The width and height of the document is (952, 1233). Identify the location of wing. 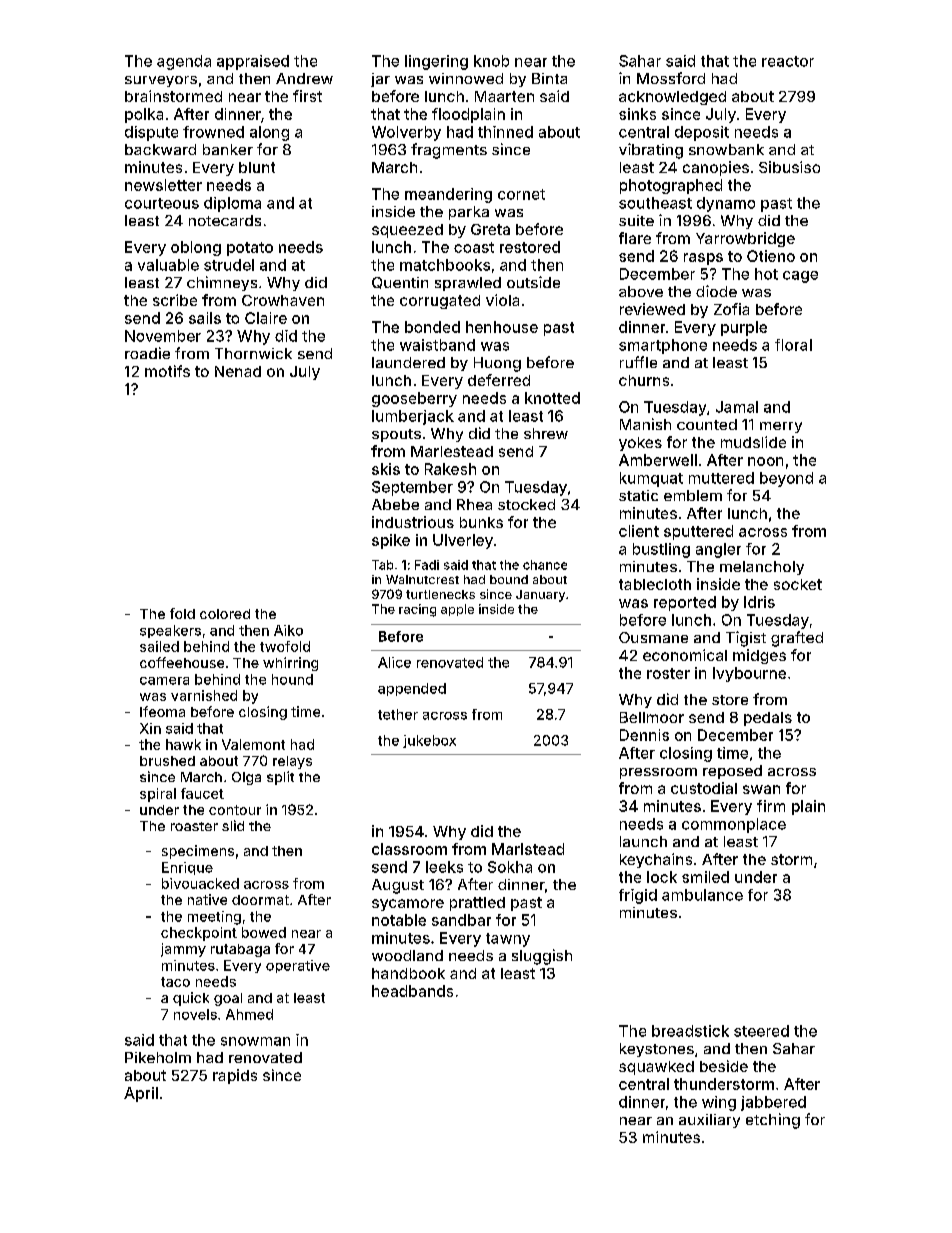
(719, 1103).
